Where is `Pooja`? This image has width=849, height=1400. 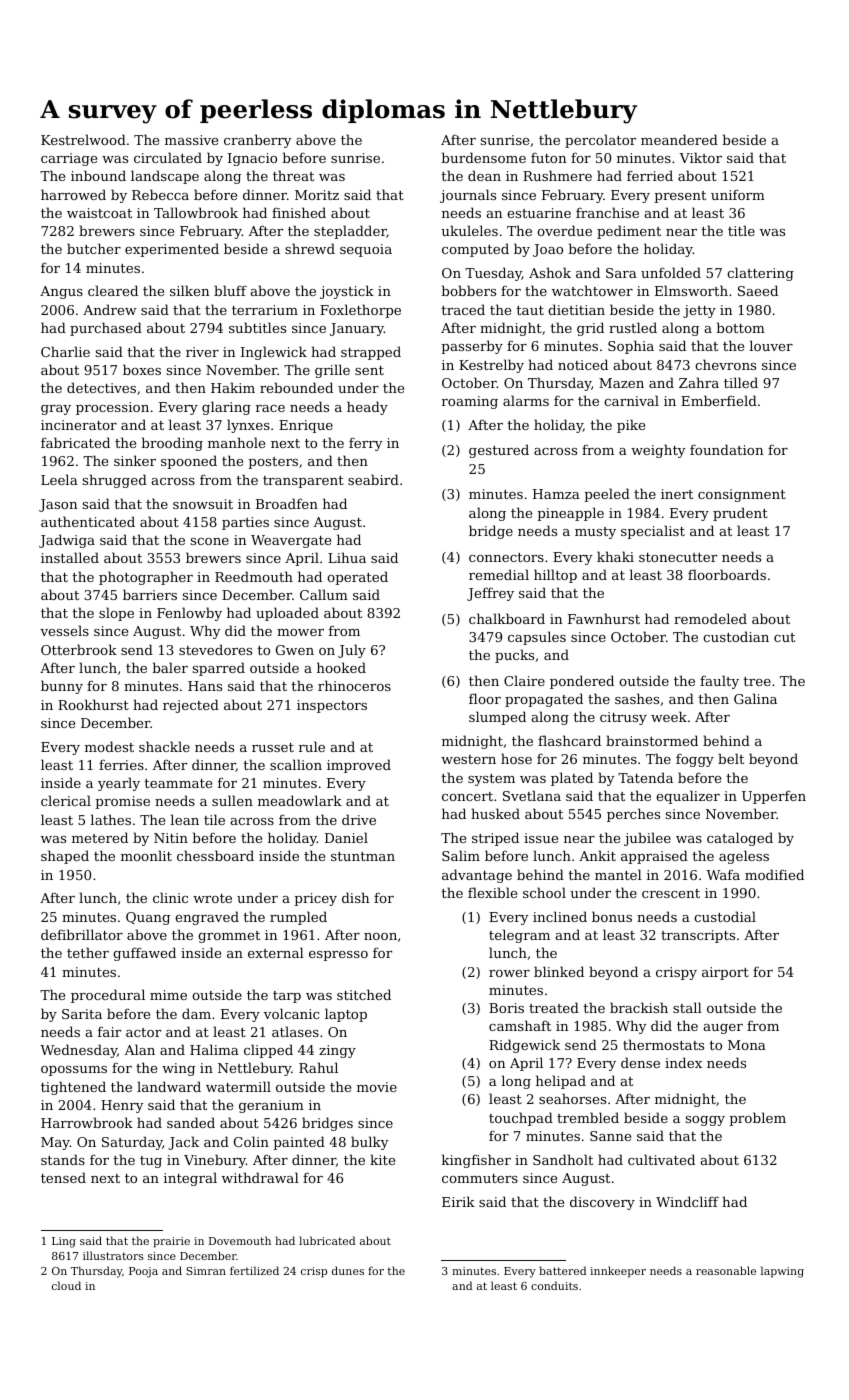 Pooja is located at coordinates (143, 1272).
